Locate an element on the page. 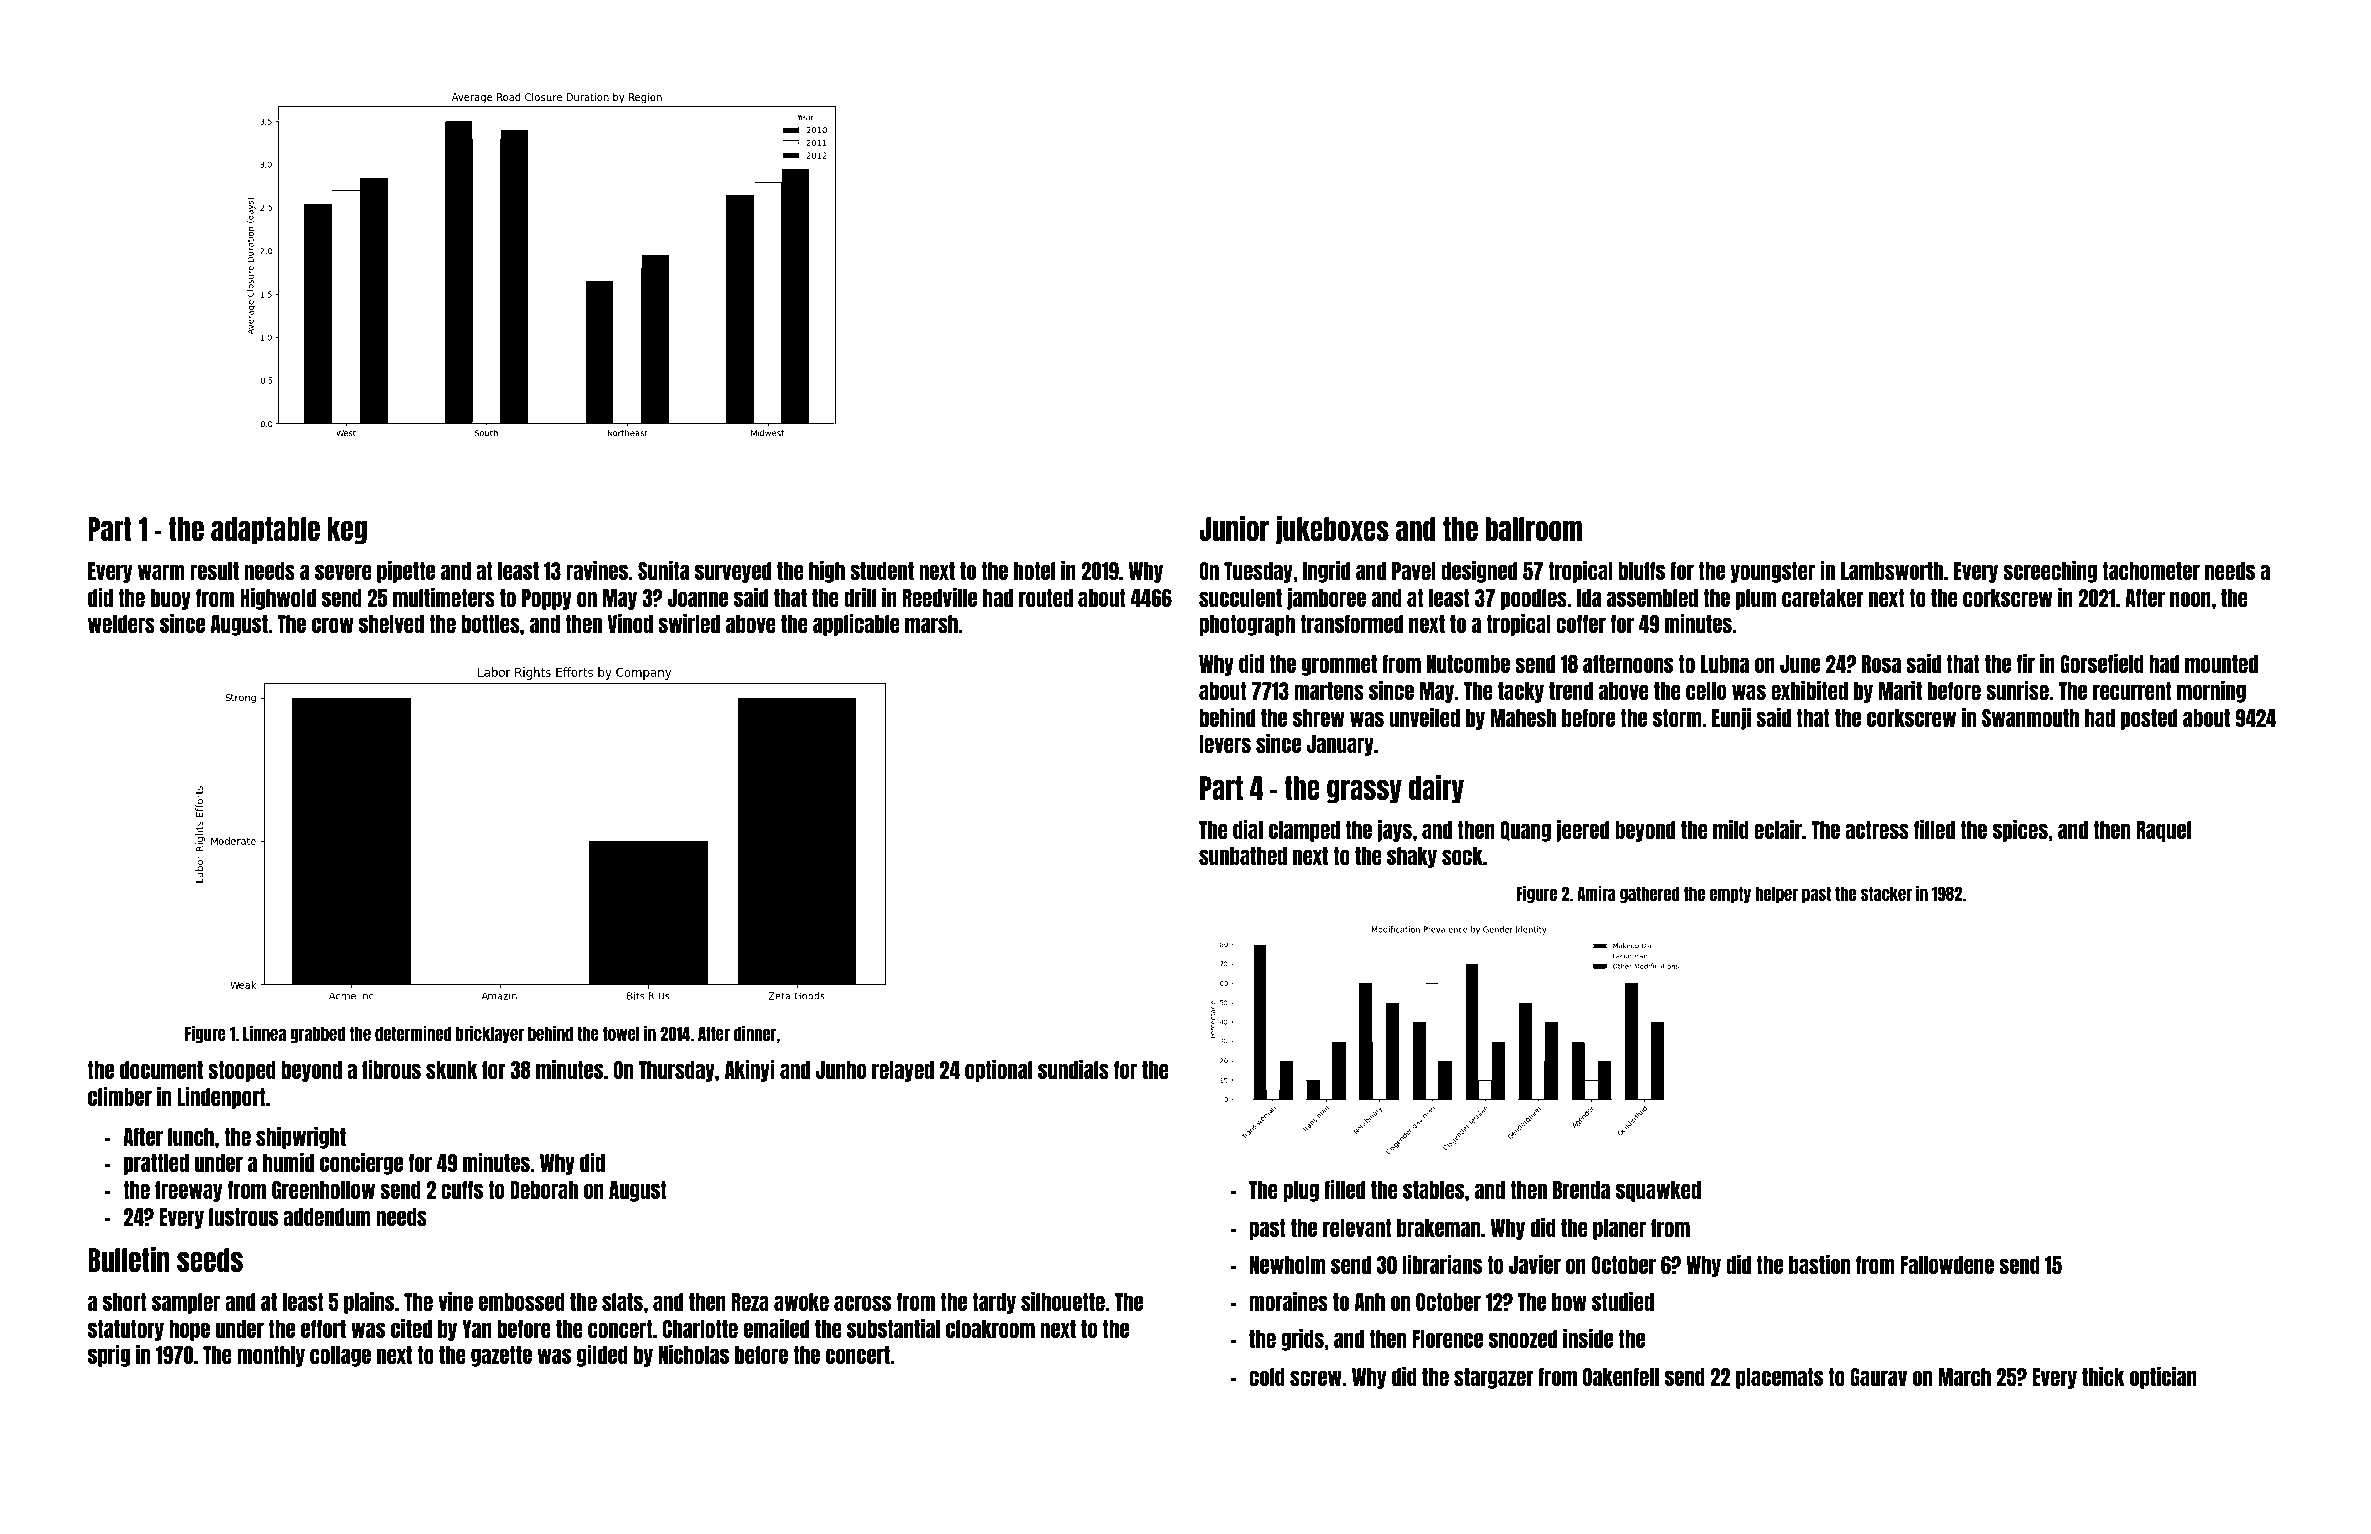 This image has width=2371, height=1534. collage is located at coordinates (340, 1356).
